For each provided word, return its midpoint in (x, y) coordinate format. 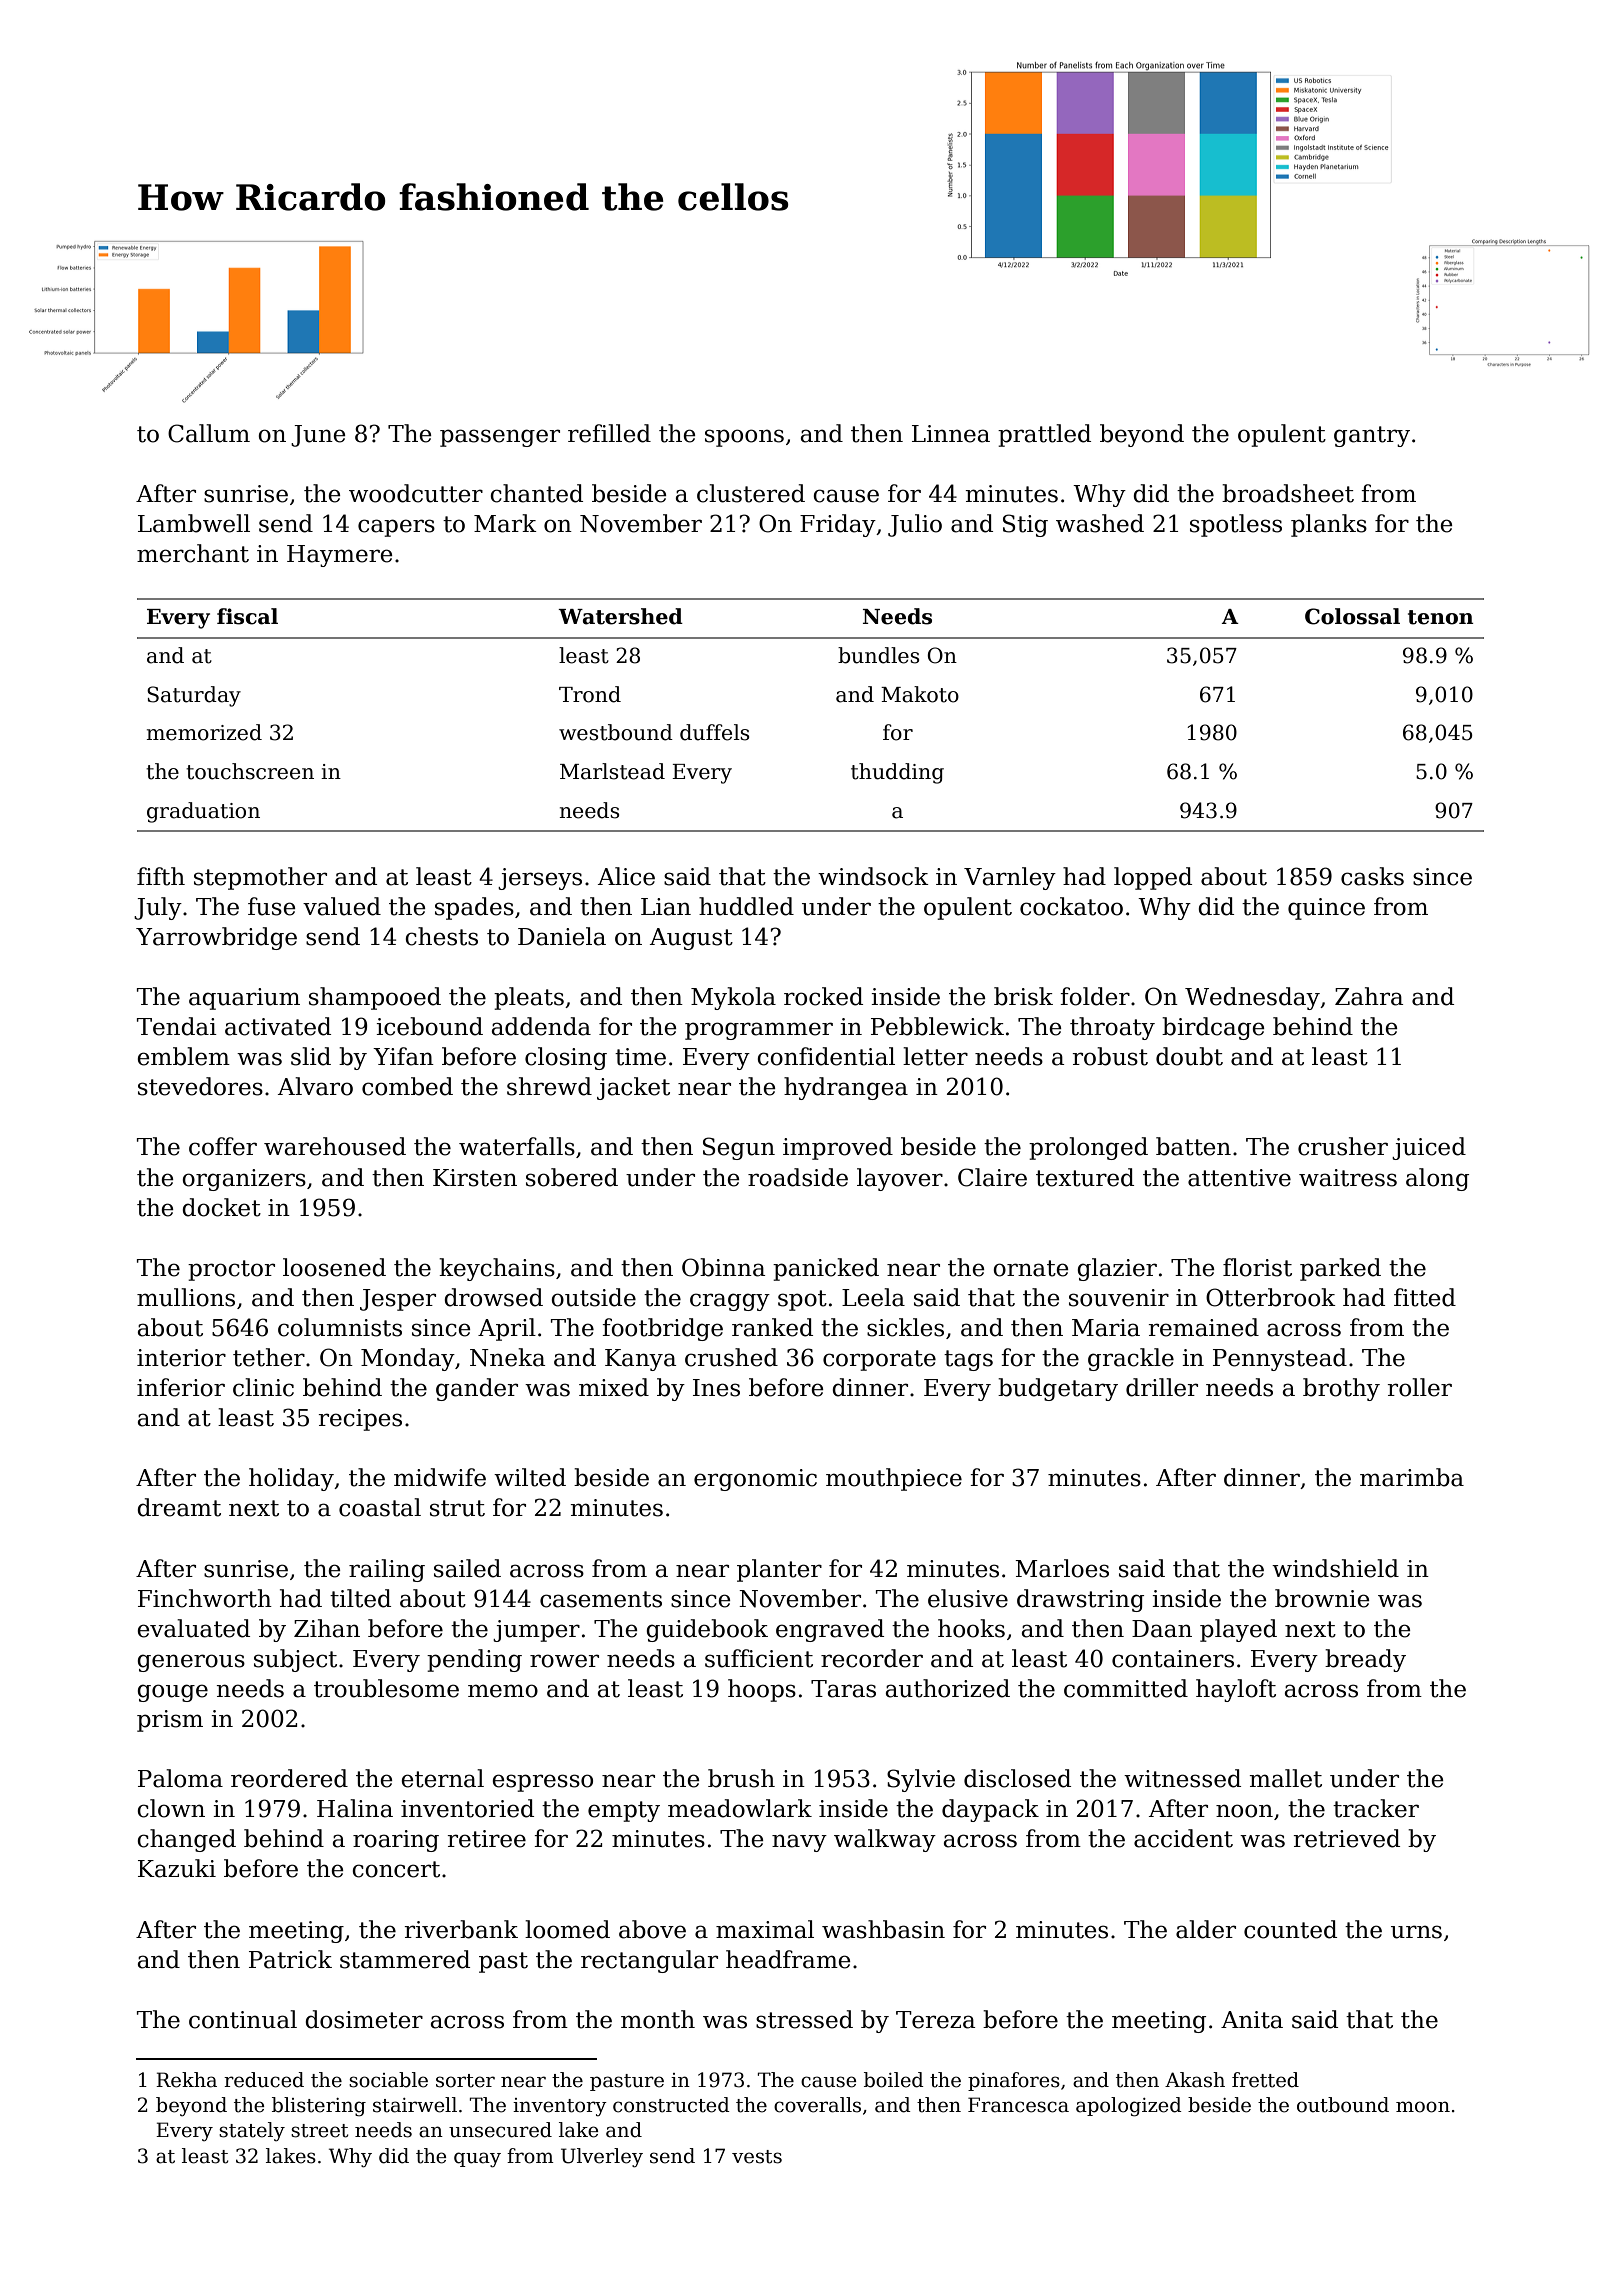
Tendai (177, 1026)
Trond (590, 694)
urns (1416, 1932)
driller (1162, 1387)
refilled (609, 433)
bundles (878, 655)
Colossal (1352, 616)
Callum (209, 433)
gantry (1372, 436)
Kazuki (177, 1868)
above (652, 1929)
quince (1326, 909)
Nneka (507, 1357)
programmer (759, 1031)
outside (593, 1297)
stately (252, 2131)
